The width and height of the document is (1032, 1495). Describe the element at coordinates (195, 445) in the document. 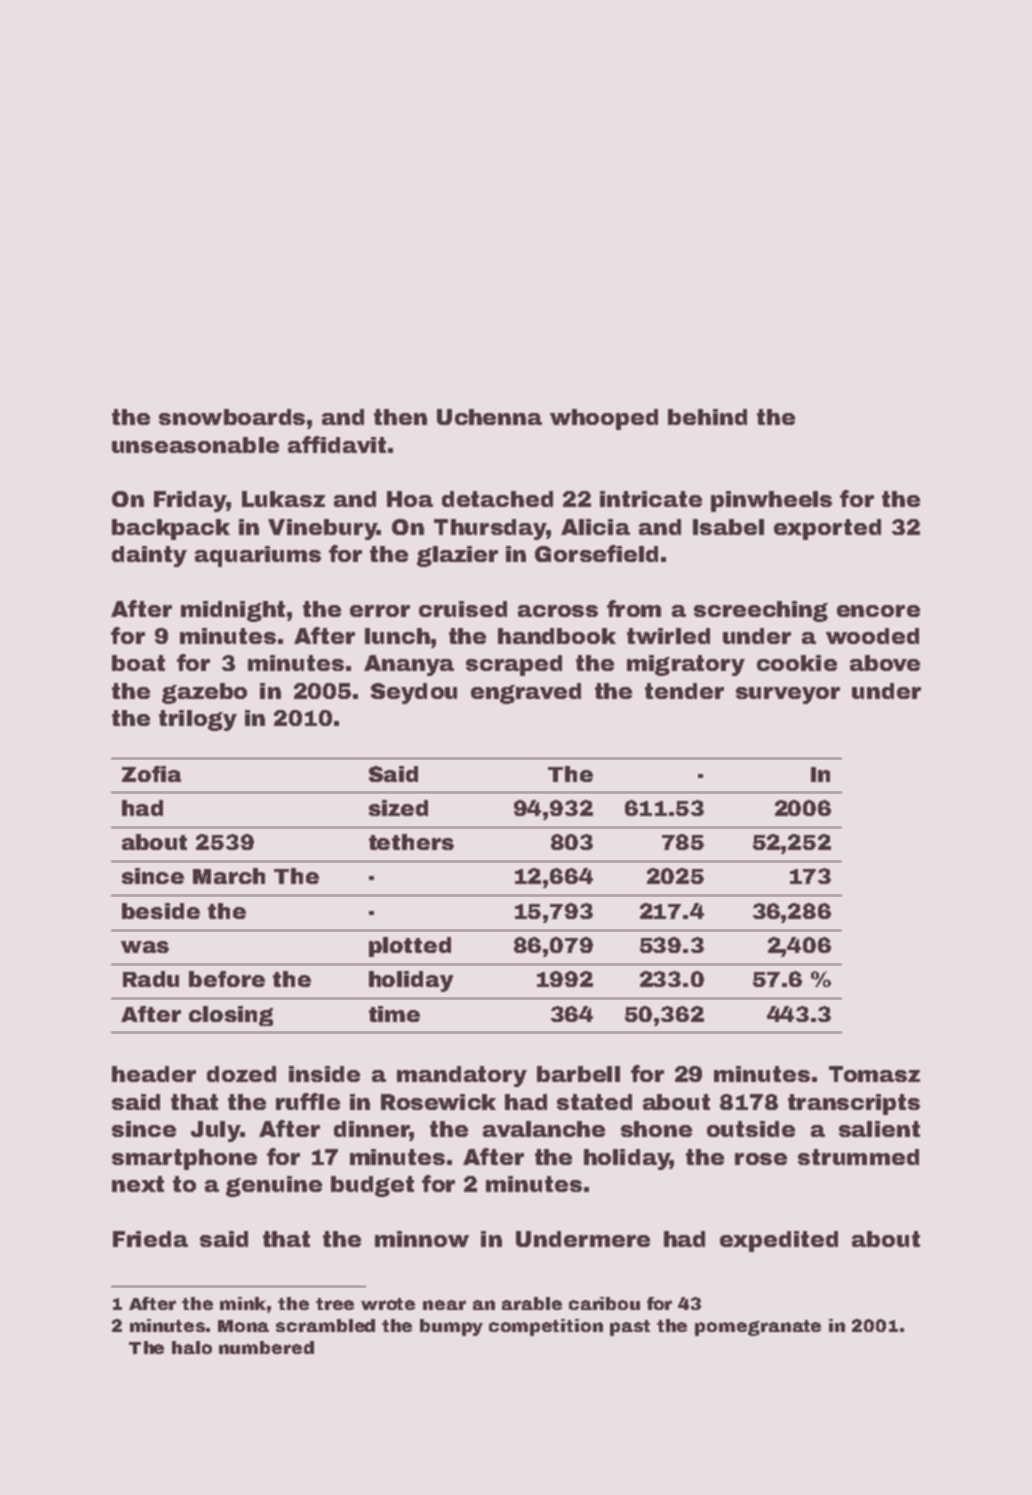

I see `unseasonable` at that location.
